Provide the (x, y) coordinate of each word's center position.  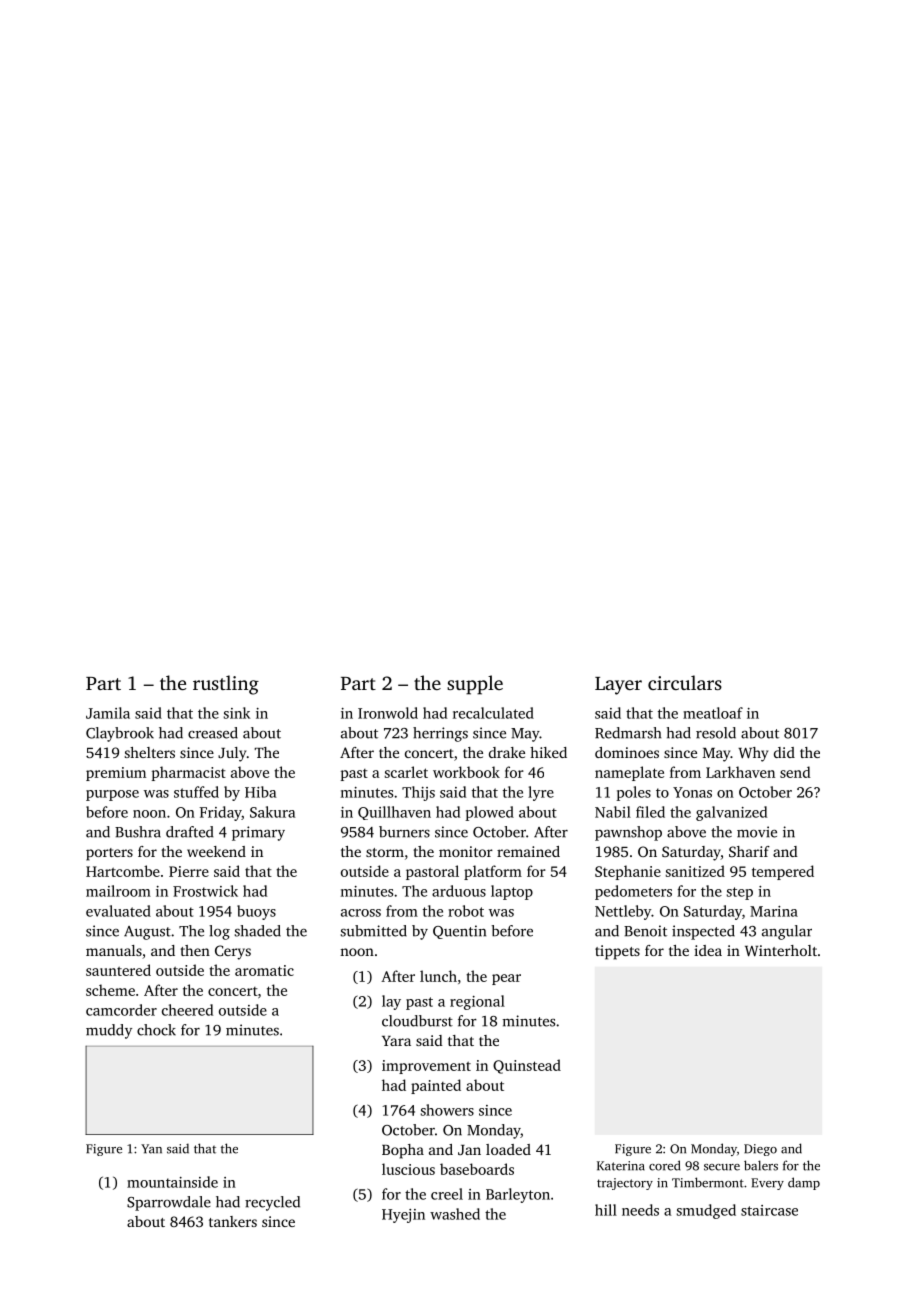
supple (475, 685)
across (361, 913)
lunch (438, 976)
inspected (703, 932)
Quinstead (527, 1066)
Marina (774, 911)
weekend (216, 851)
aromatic (264, 970)
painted (436, 1086)
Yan (151, 1149)
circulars (685, 682)
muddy (109, 1031)
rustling (226, 685)
